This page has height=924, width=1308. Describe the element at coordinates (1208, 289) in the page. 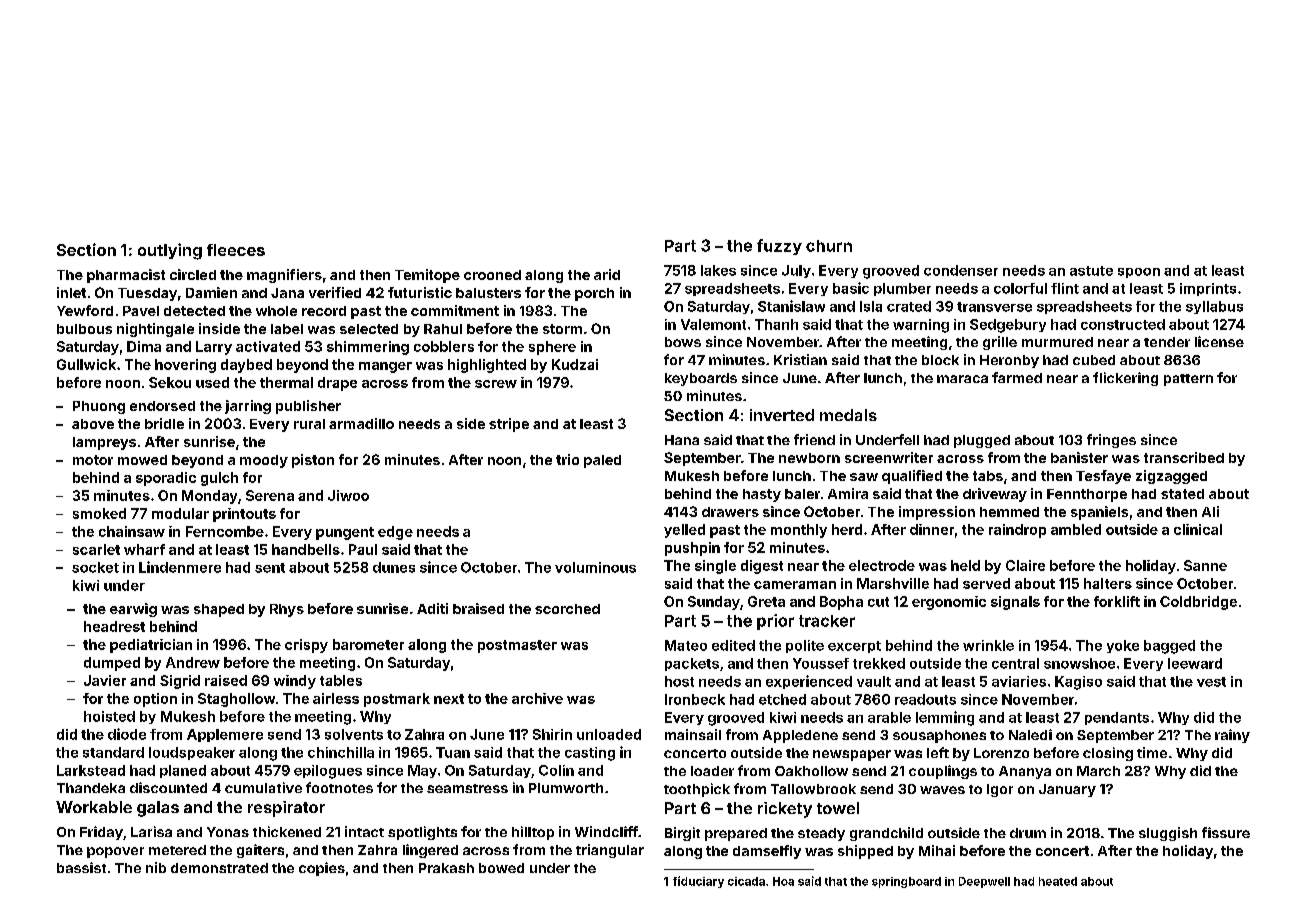

I see `imprints` at that location.
